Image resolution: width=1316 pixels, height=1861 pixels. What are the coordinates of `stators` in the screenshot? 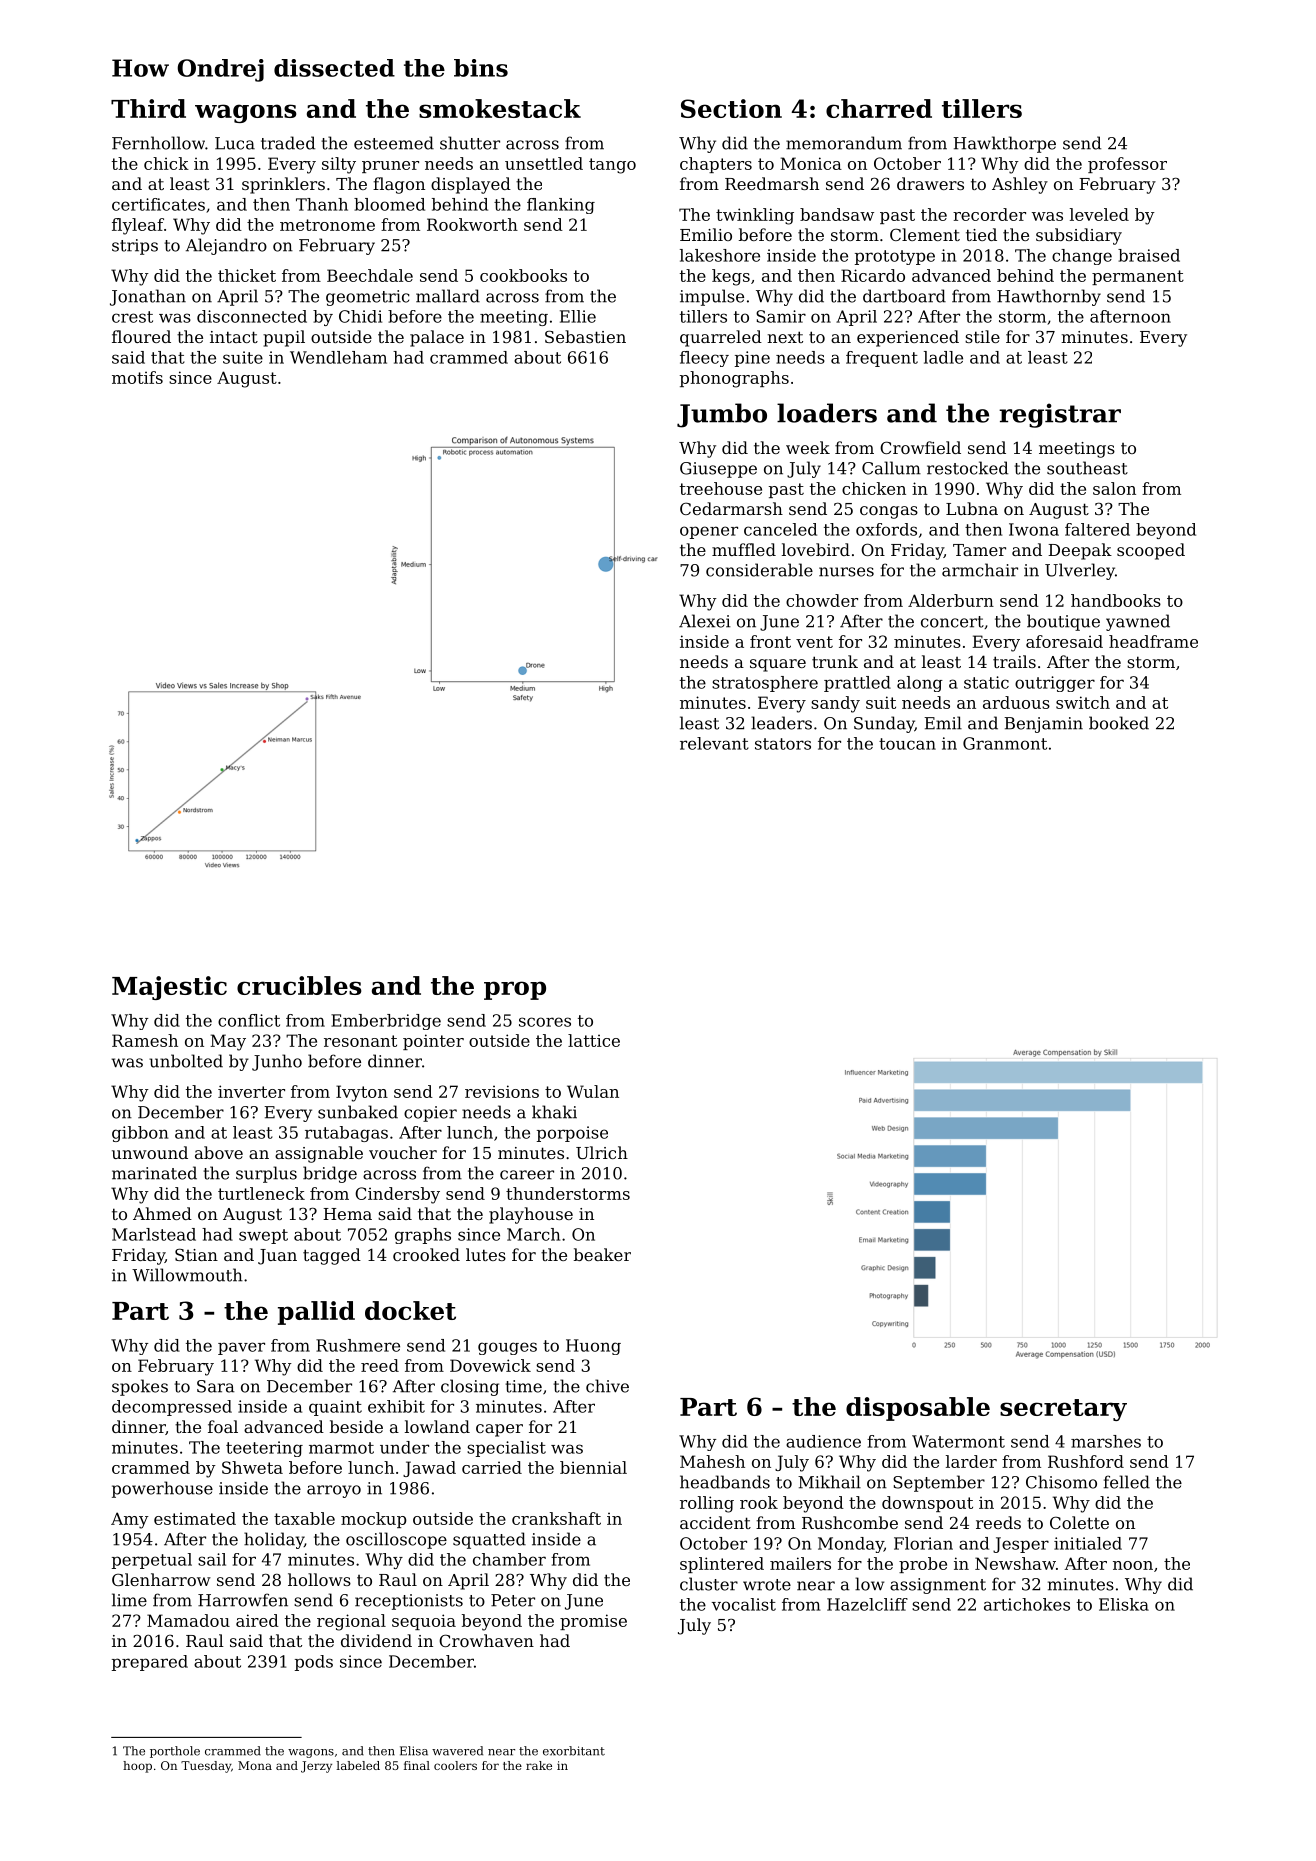 It's located at (783, 744).
